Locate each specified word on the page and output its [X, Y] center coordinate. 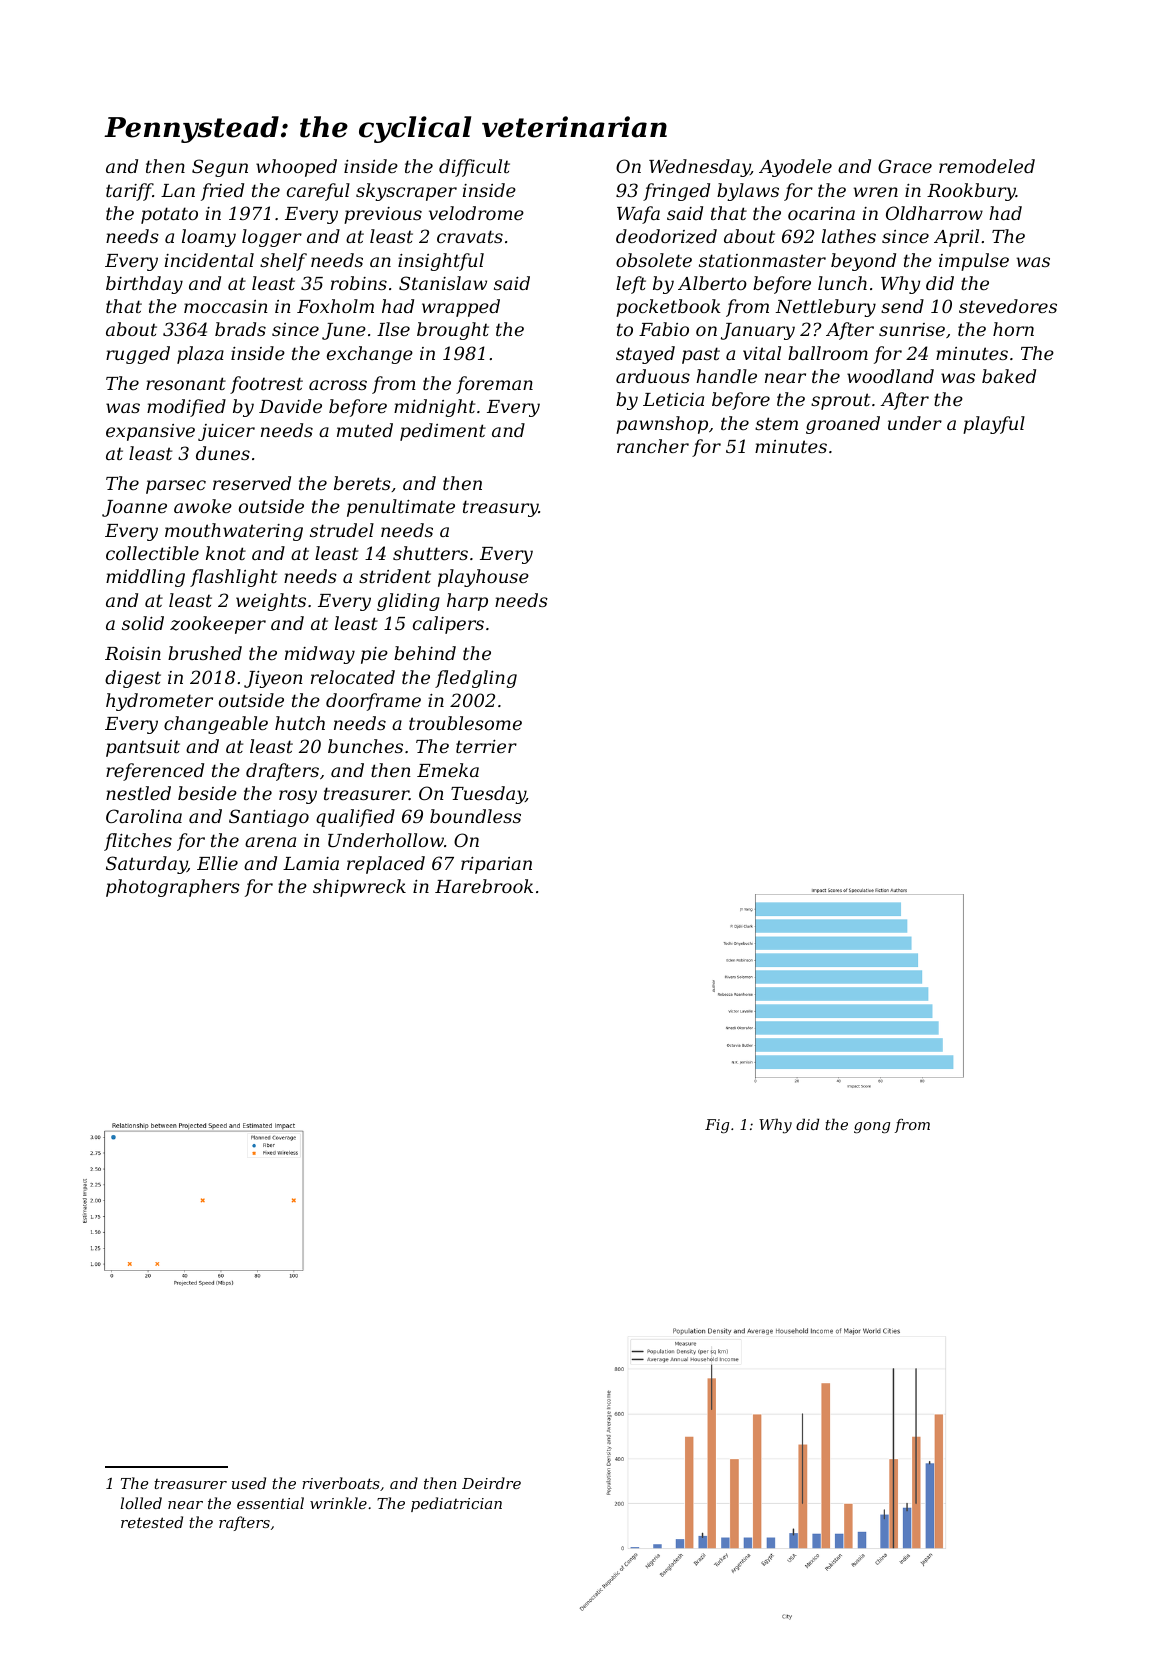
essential [270, 1503]
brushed [205, 653]
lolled [141, 1503]
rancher [653, 446]
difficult [474, 168]
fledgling [476, 679]
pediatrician [456, 1504]
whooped [296, 168]
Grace [905, 166]
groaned [843, 425]
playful [994, 425]
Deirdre [491, 1483]
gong [872, 1128]
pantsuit [143, 748]
